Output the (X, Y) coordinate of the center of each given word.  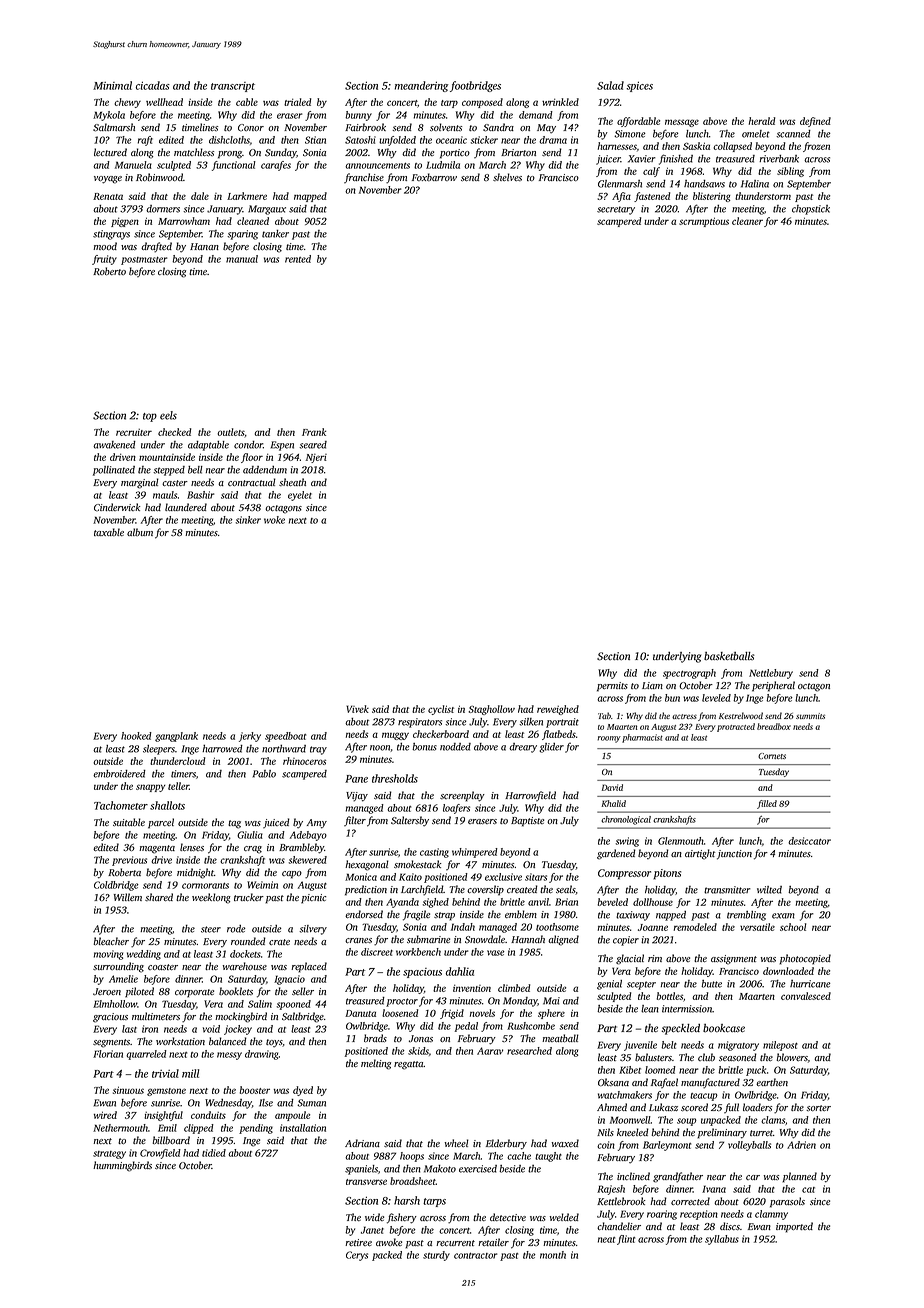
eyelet (300, 496)
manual (242, 259)
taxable (109, 532)
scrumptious (704, 222)
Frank (314, 432)
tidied (214, 1153)
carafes (276, 166)
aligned (563, 940)
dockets (245, 954)
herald (762, 121)
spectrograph (689, 674)
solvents (446, 127)
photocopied (805, 959)
